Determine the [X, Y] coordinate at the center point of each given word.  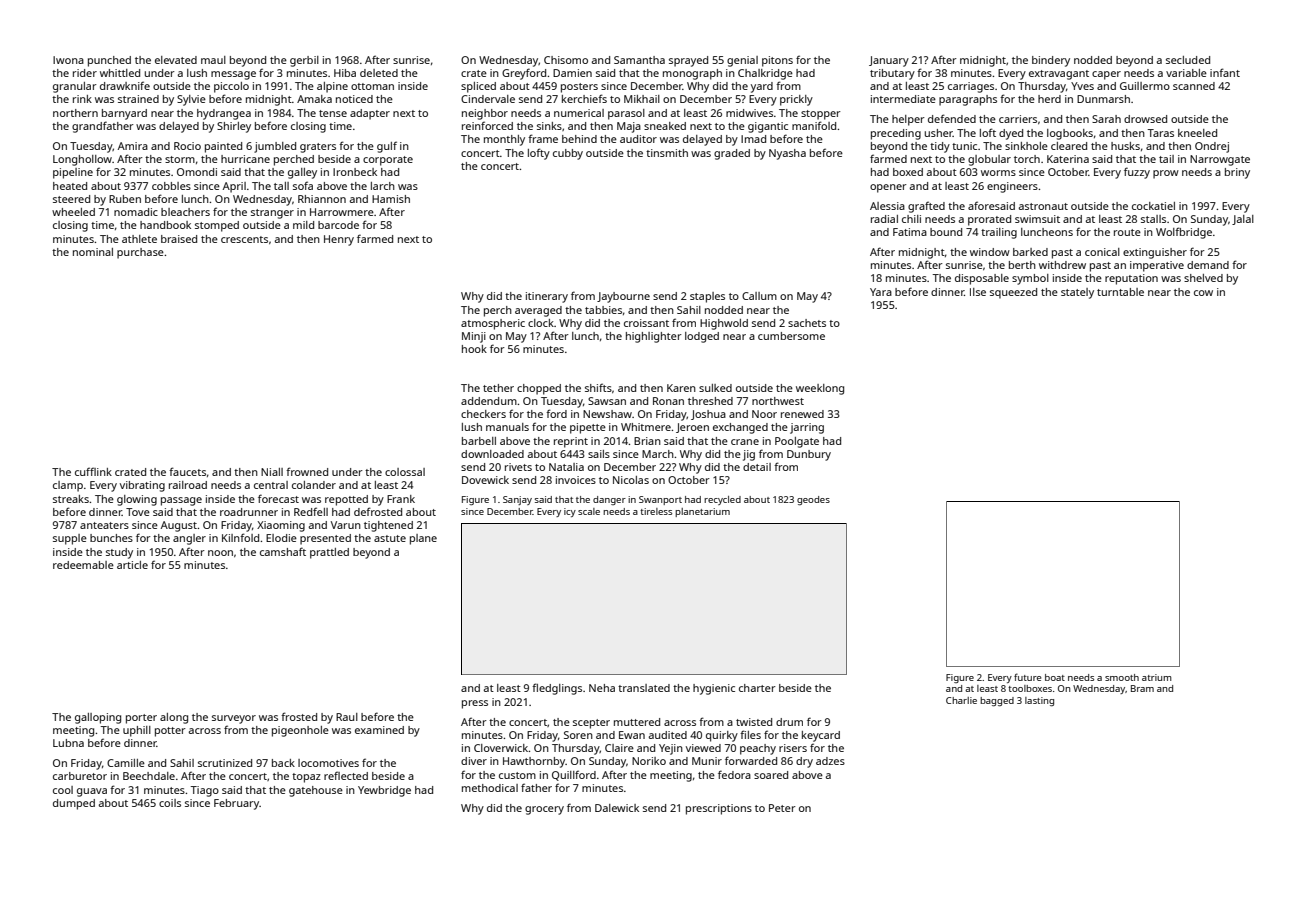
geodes [813, 500]
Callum [759, 296]
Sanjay [517, 500]
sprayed [688, 61]
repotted [346, 500]
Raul [347, 717]
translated [644, 688]
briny [1237, 173]
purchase [140, 253]
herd [1049, 99]
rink [82, 99]
